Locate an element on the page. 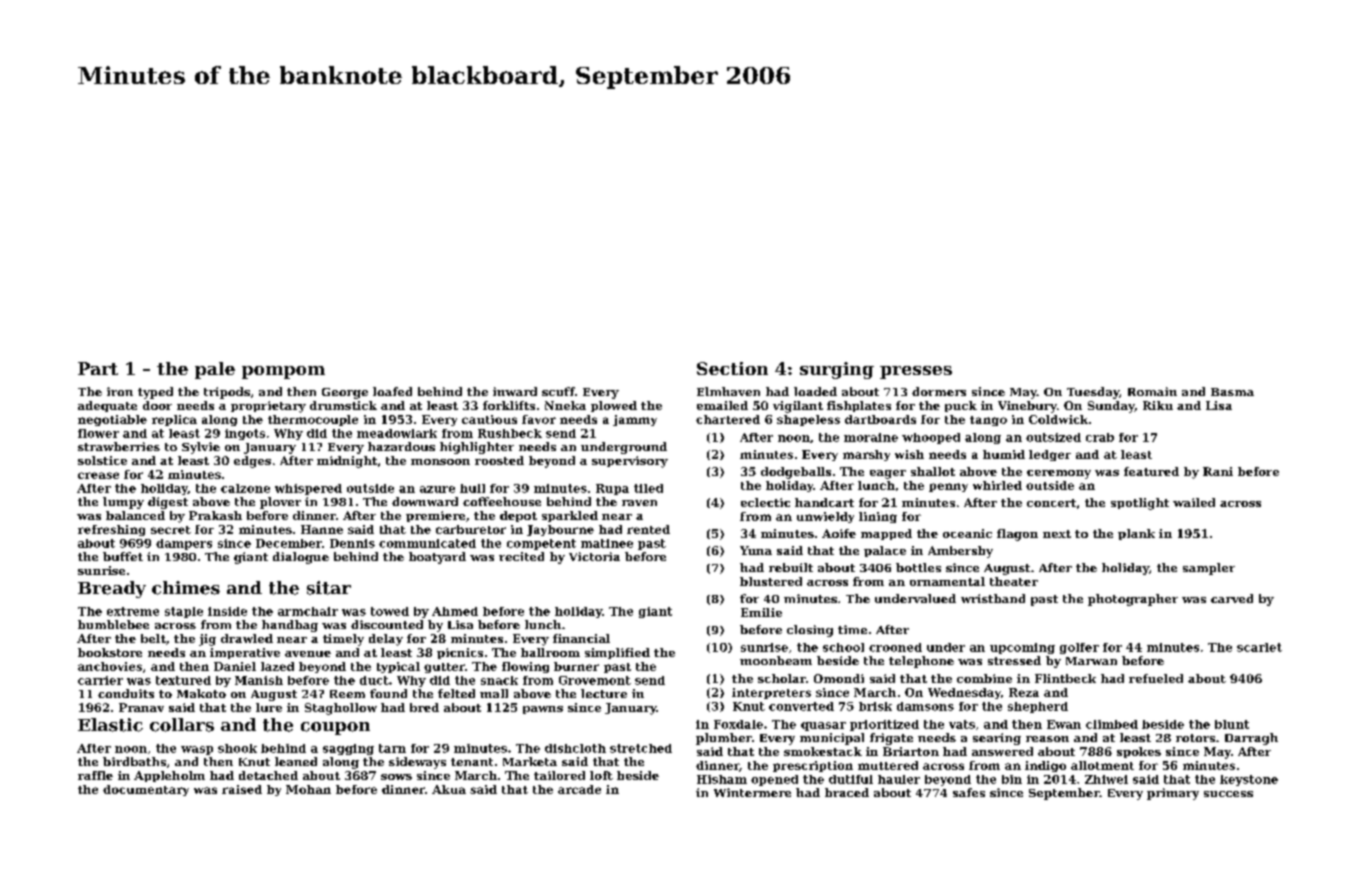 Image resolution: width=1372 pixels, height=887 pixels. marshy is located at coordinates (866, 455).
